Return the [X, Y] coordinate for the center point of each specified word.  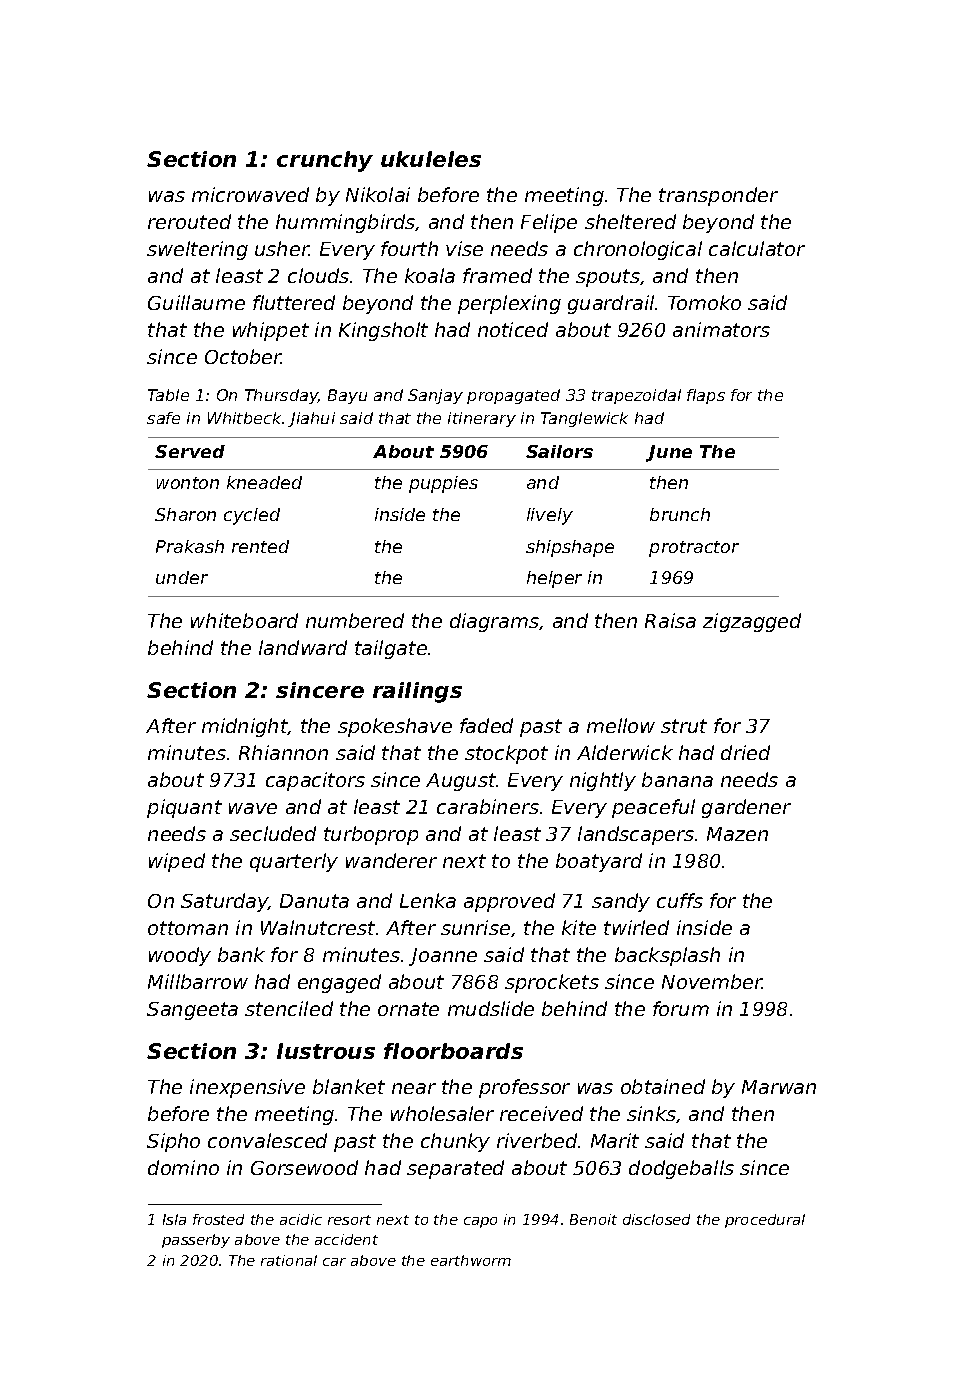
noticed [513, 329]
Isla [174, 1219]
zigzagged [752, 622]
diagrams [495, 622]
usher [282, 248]
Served [190, 451]
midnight [245, 727]
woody [180, 956]
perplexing [509, 304]
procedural [765, 1221]
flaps [706, 396]
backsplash [667, 956]
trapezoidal [636, 396]
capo [480, 1222]
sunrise [475, 927]
